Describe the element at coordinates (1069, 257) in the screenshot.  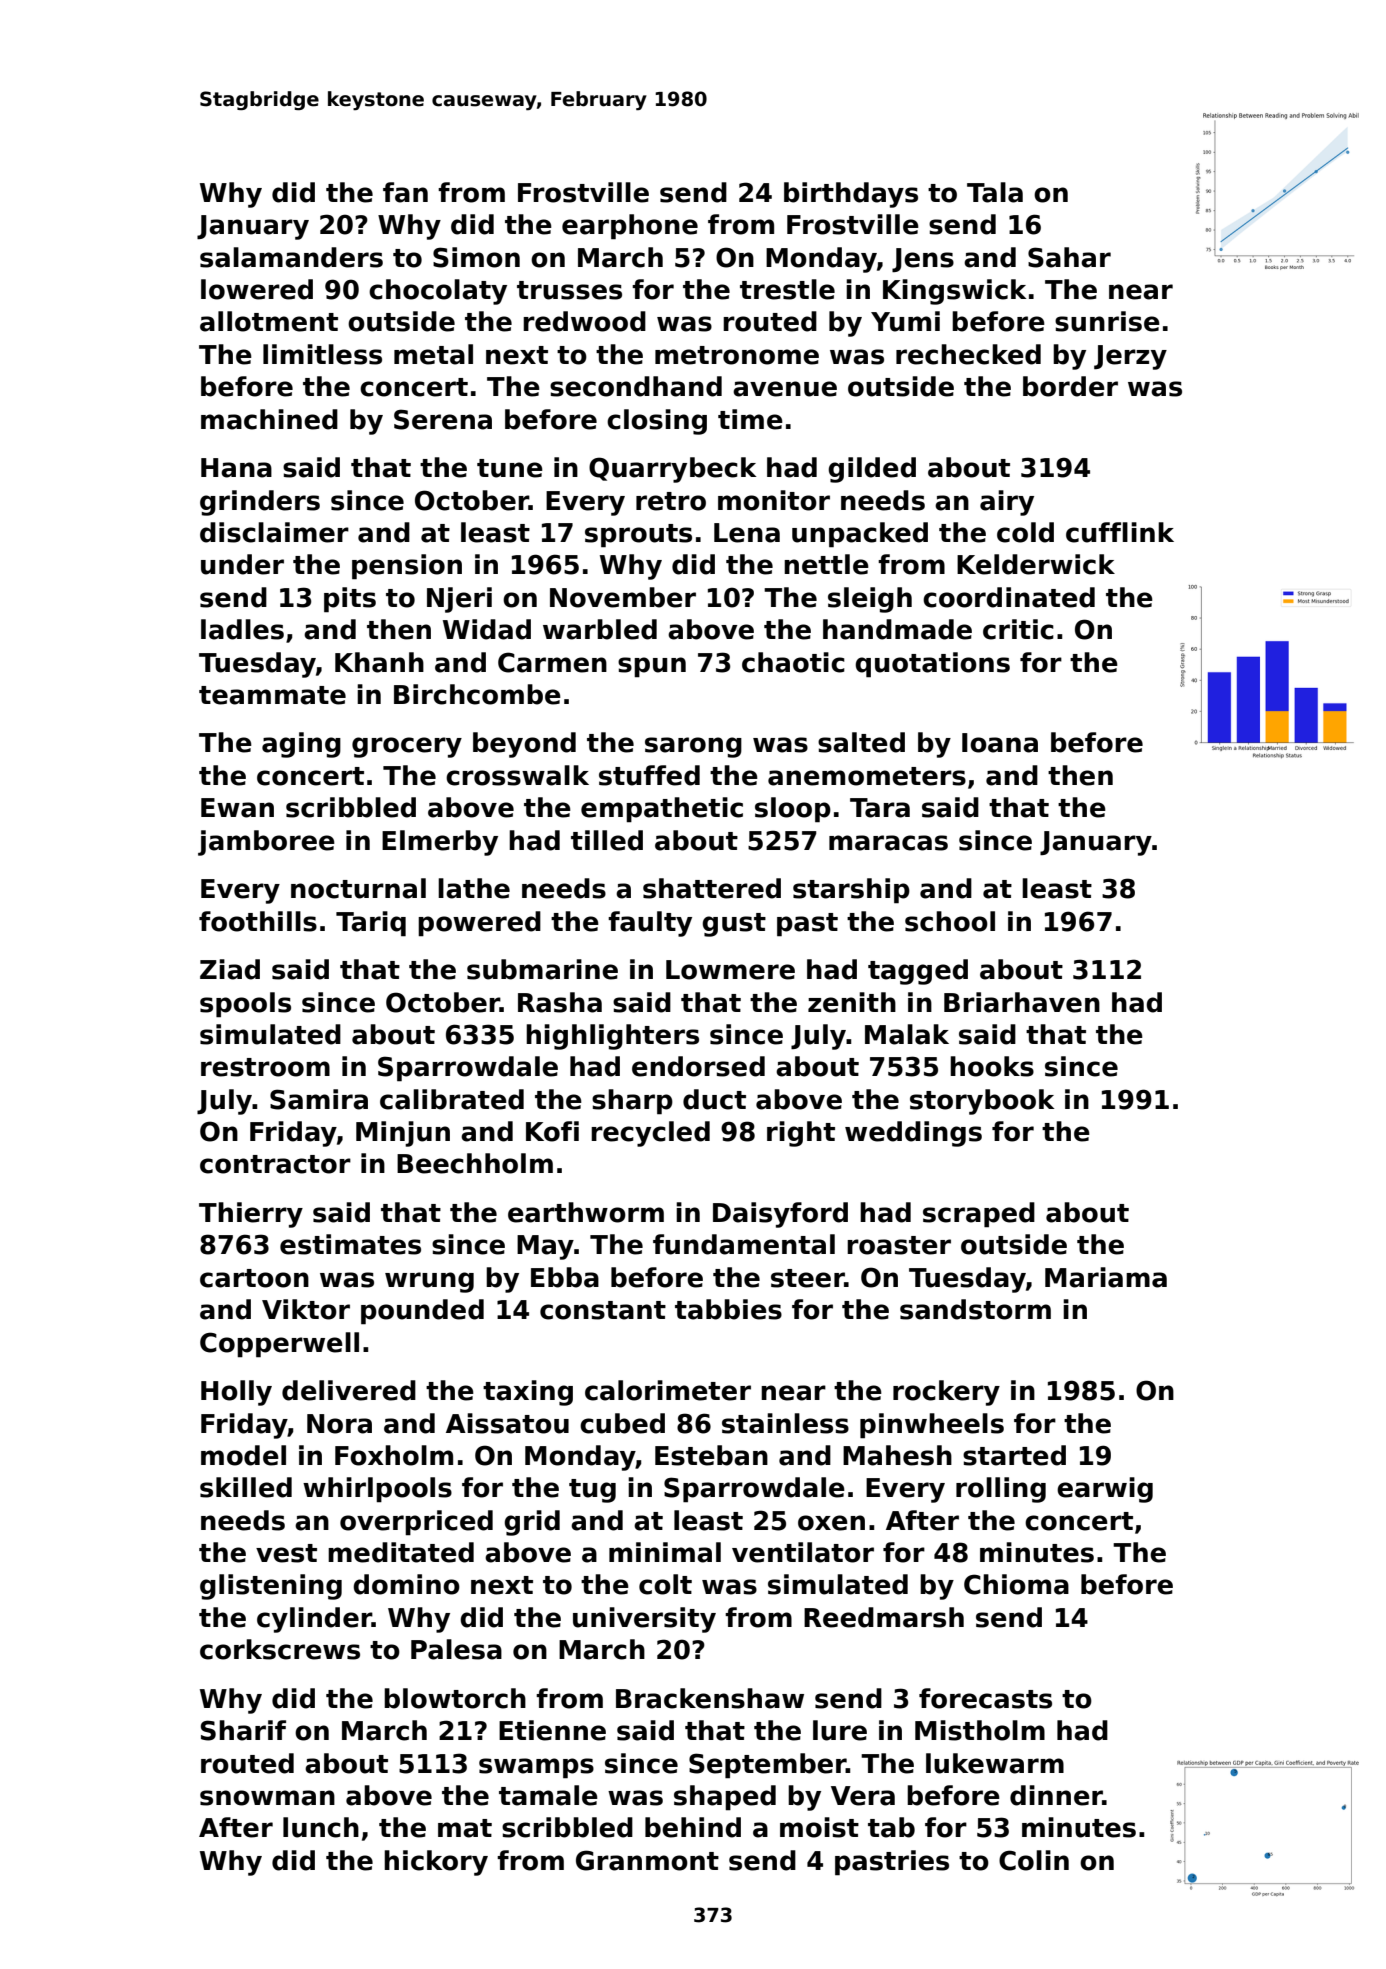
I see `Sahar` at that location.
